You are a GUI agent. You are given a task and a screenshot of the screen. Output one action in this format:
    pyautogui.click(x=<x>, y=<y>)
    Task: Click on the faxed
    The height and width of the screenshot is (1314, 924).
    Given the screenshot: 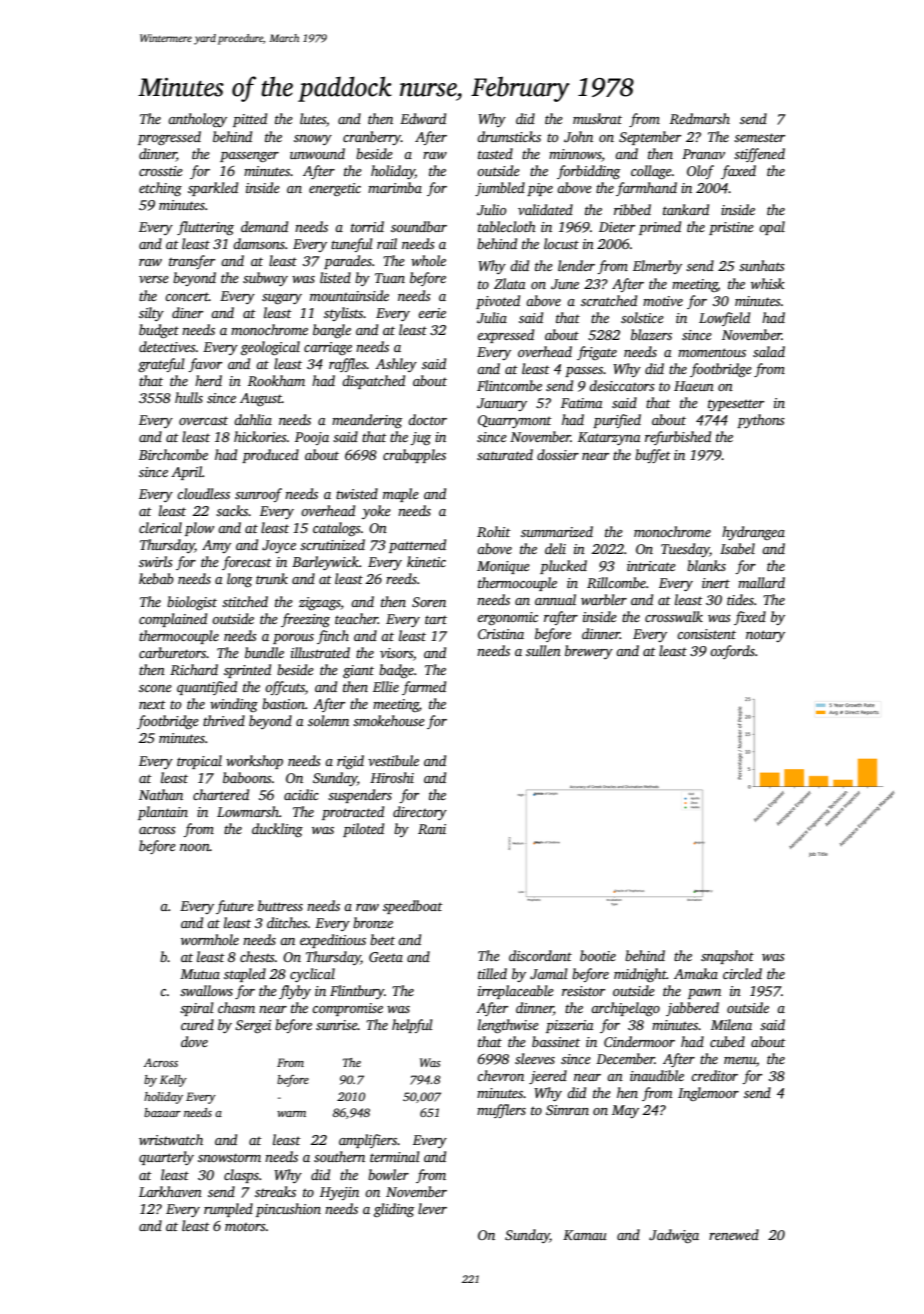 What is the action you would take?
    pyautogui.click(x=738, y=172)
